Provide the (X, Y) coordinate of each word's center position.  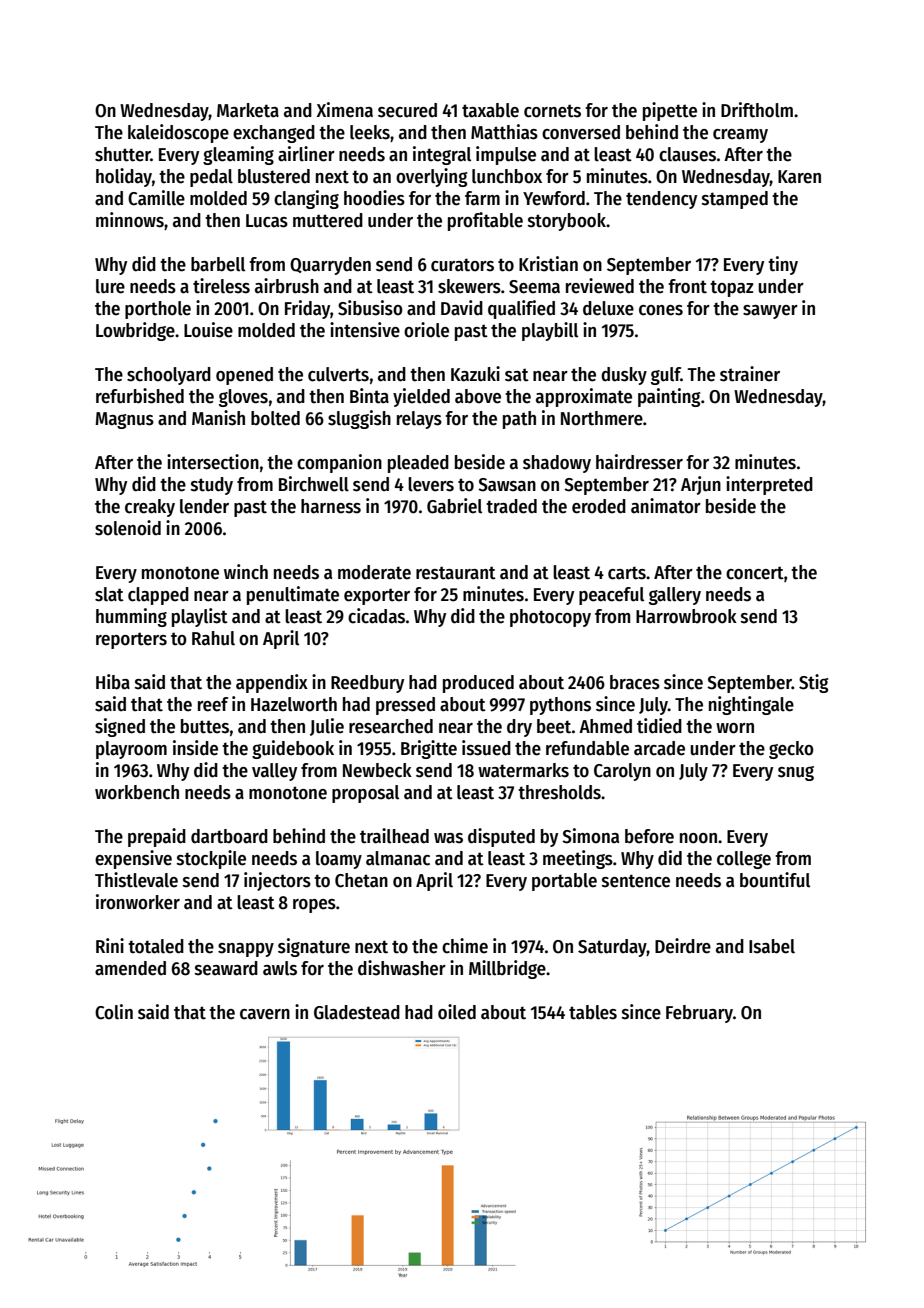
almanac (398, 858)
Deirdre (683, 946)
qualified (521, 309)
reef (213, 704)
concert (755, 573)
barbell (218, 264)
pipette (670, 111)
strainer (750, 374)
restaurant (456, 573)
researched (391, 726)
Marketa (248, 110)
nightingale (751, 705)
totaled (156, 946)
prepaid (157, 837)
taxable (490, 110)
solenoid (128, 528)
